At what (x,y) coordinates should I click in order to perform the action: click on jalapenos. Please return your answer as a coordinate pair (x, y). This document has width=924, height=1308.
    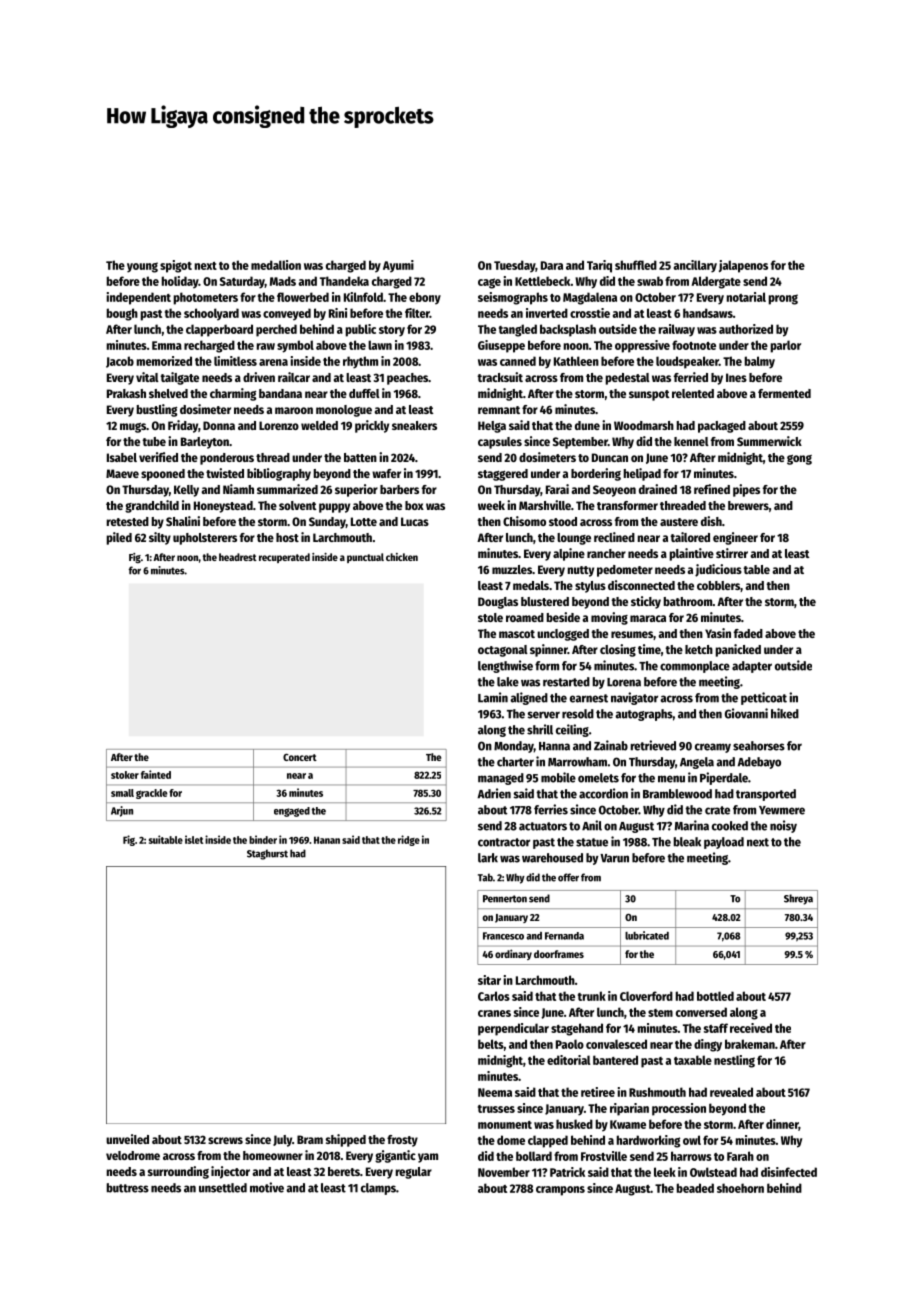
    Looking at the image, I should click on (743, 266).
